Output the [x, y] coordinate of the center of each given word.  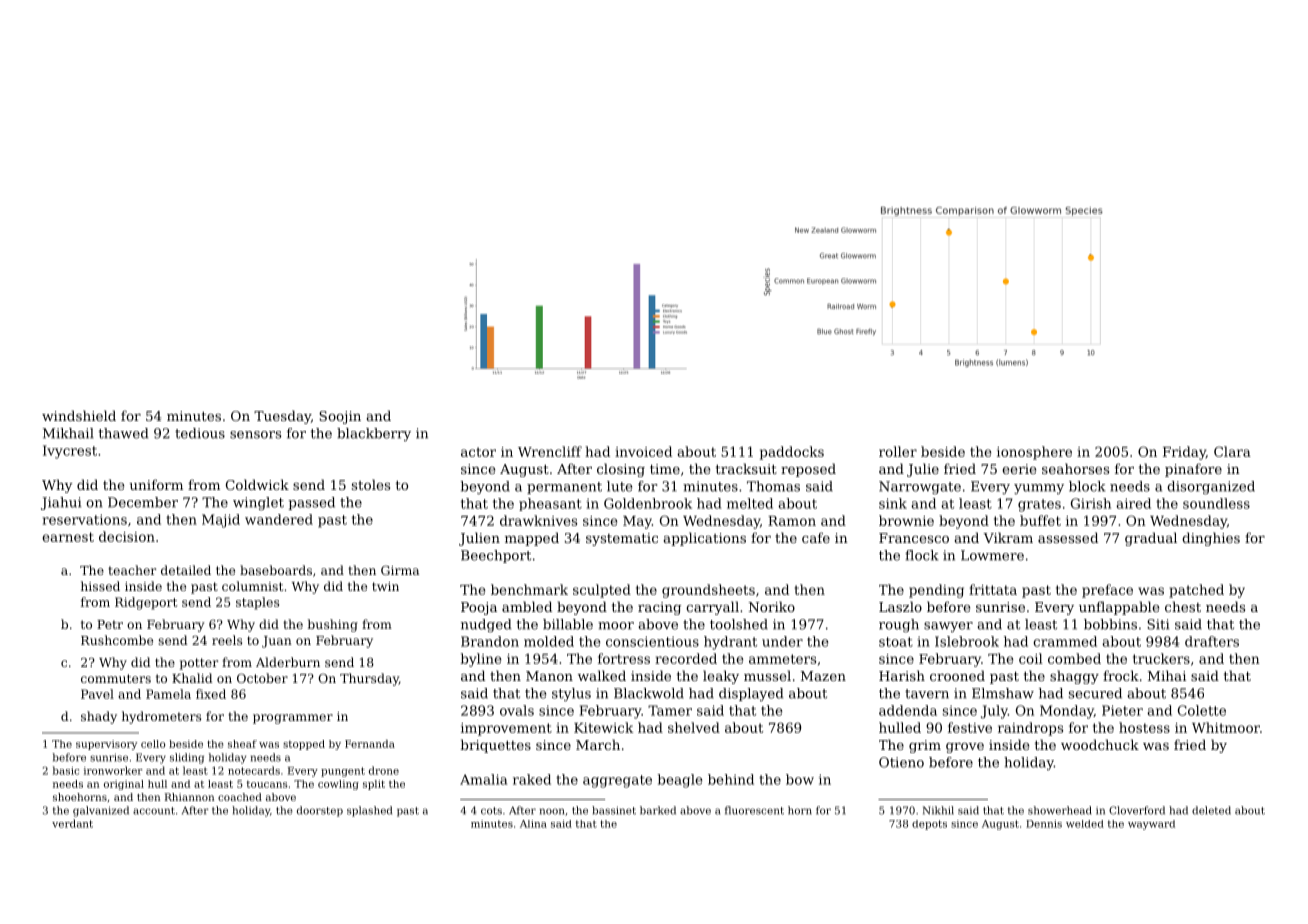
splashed [369, 811]
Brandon [490, 641]
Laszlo [900, 606]
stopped [304, 745]
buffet [1040, 520]
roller [898, 451]
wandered [279, 519]
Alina [533, 824]
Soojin [340, 417]
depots [929, 825]
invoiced [643, 451]
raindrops [1030, 729]
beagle [680, 781]
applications [705, 539]
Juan [277, 642]
